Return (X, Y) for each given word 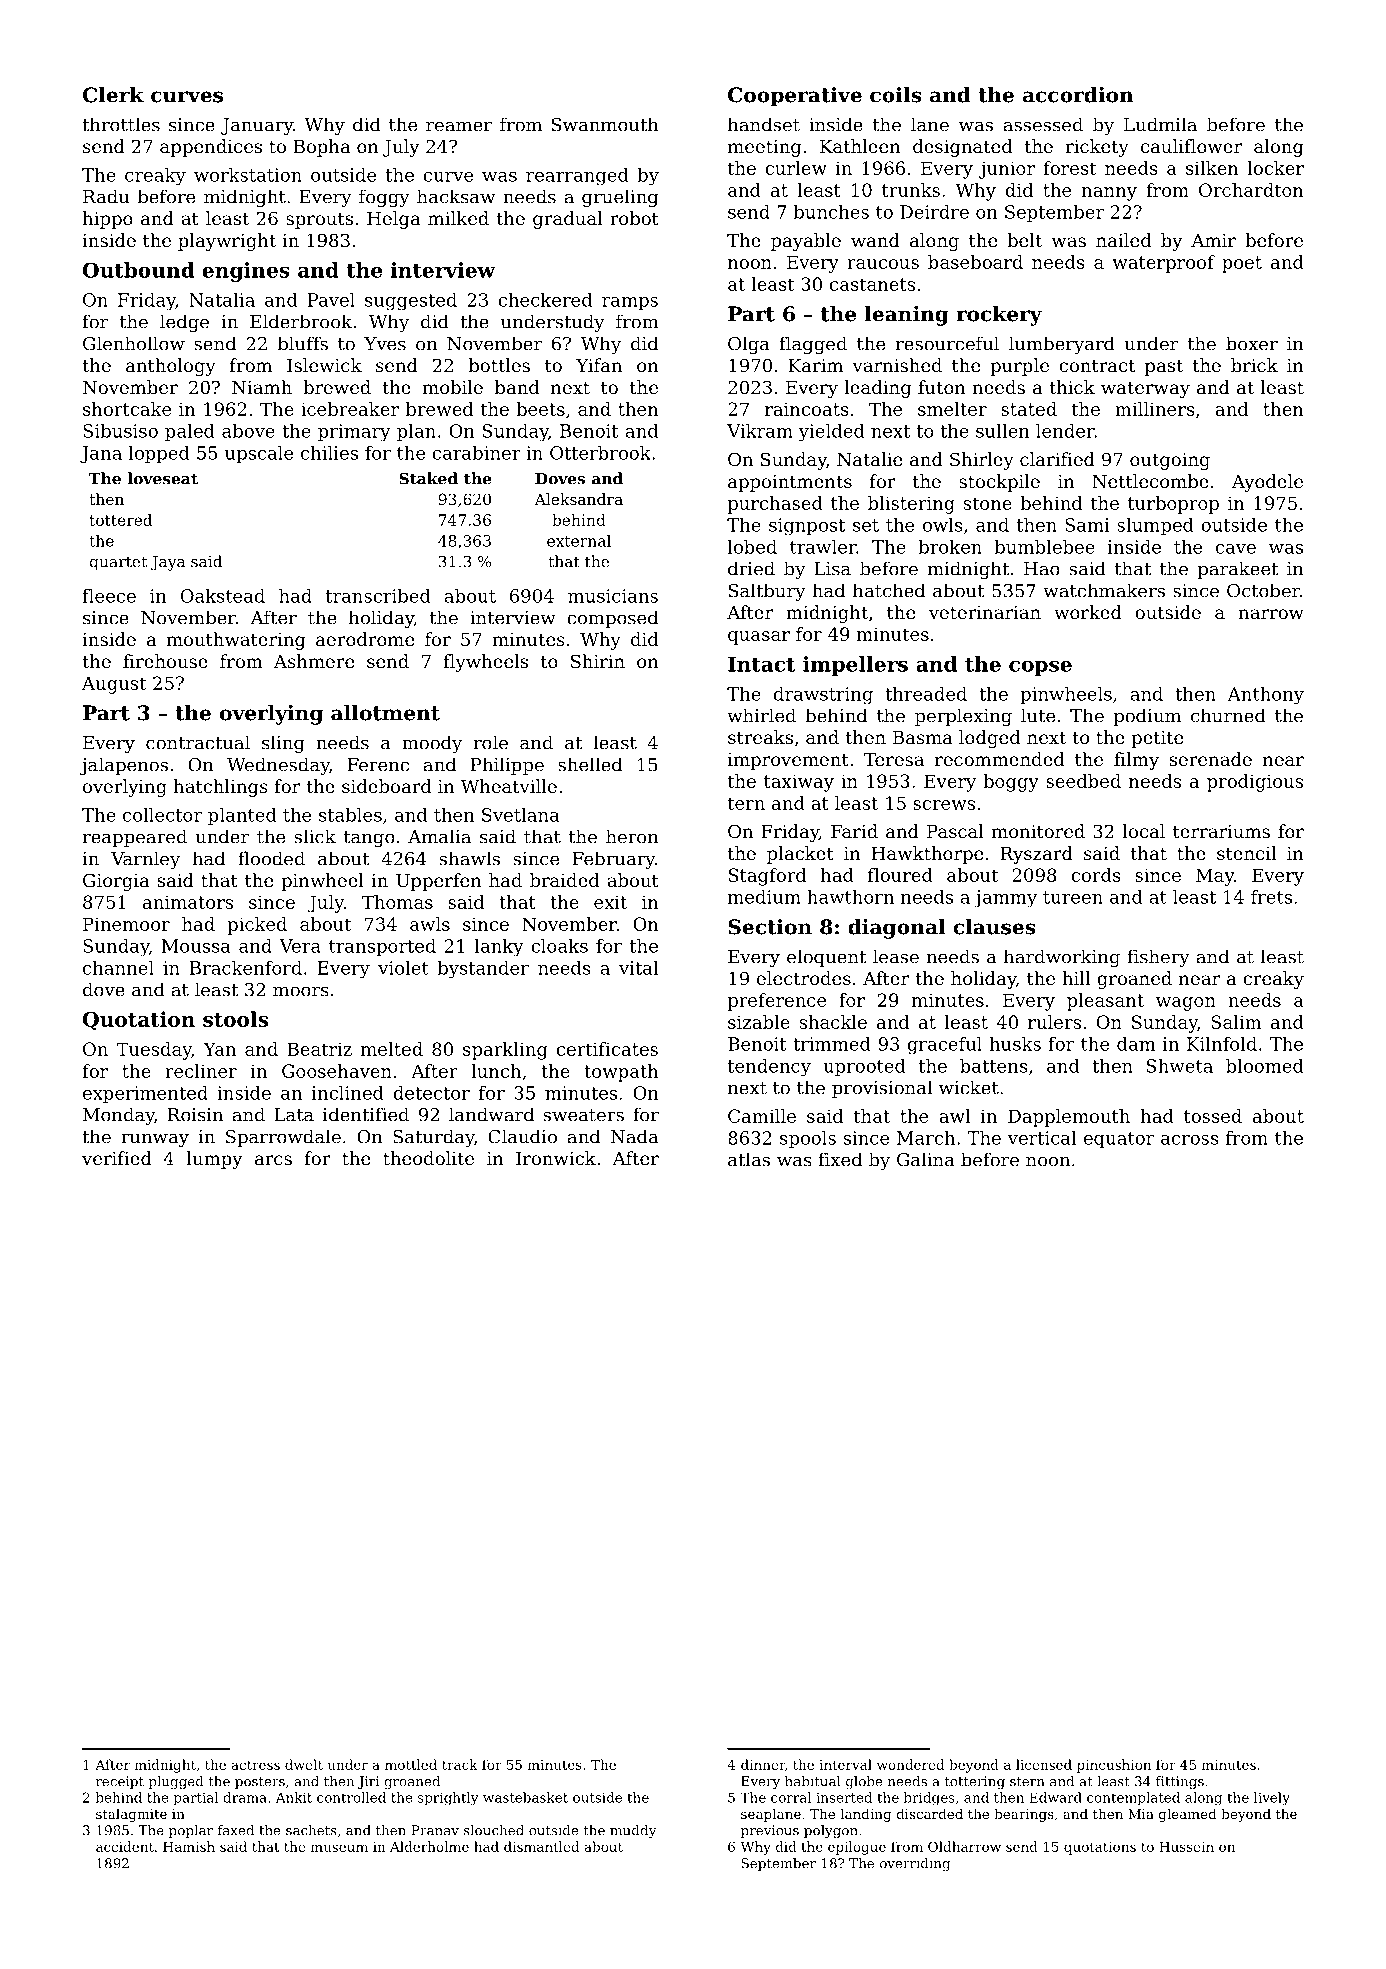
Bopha (322, 148)
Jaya (168, 563)
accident (125, 1846)
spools (808, 1140)
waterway (1145, 389)
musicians (613, 596)
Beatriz (319, 1049)
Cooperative (795, 97)
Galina (926, 1159)
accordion (1078, 95)
